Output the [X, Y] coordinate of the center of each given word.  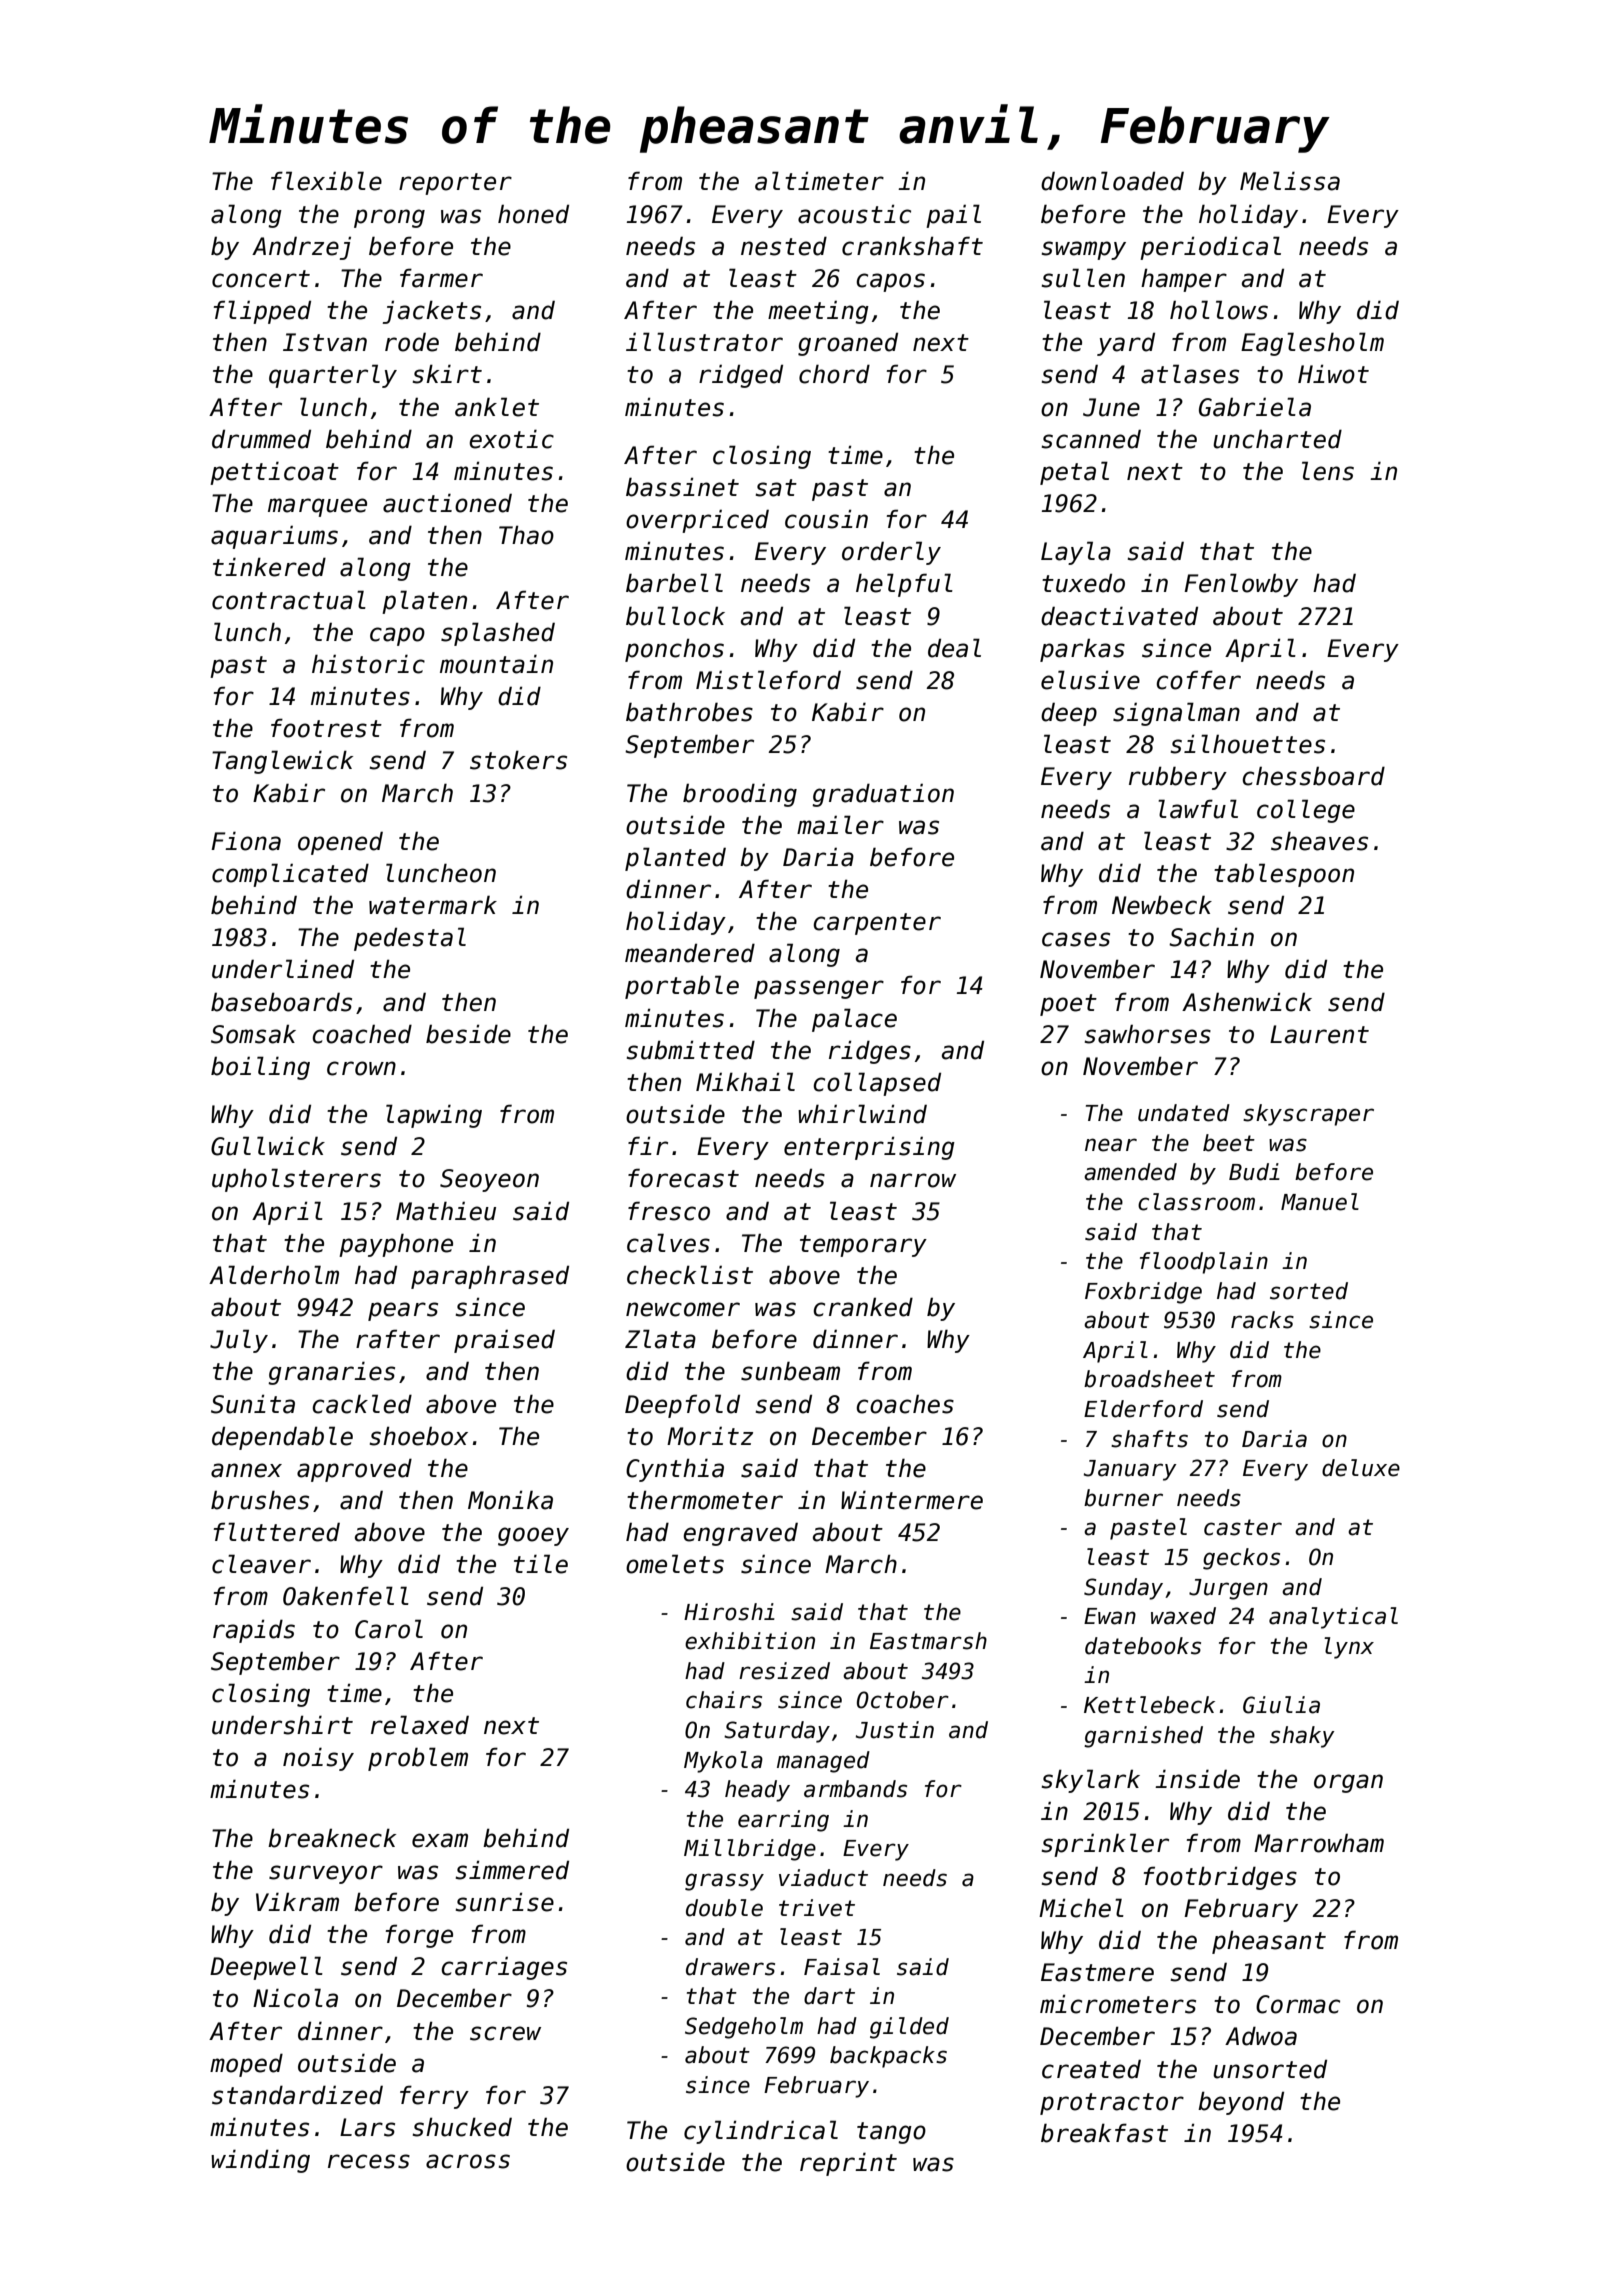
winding [260, 2161]
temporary [863, 1246]
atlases [1190, 374]
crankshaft [912, 246]
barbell [674, 583]
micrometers [1118, 2004]
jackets [432, 312]
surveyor [326, 1874]
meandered [690, 953]
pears [403, 1311]
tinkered [269, 567]
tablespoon [1284, 875]
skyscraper [1308, 1115]
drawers [730, 1967]
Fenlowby [1241, 585]
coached [362, 1034]
